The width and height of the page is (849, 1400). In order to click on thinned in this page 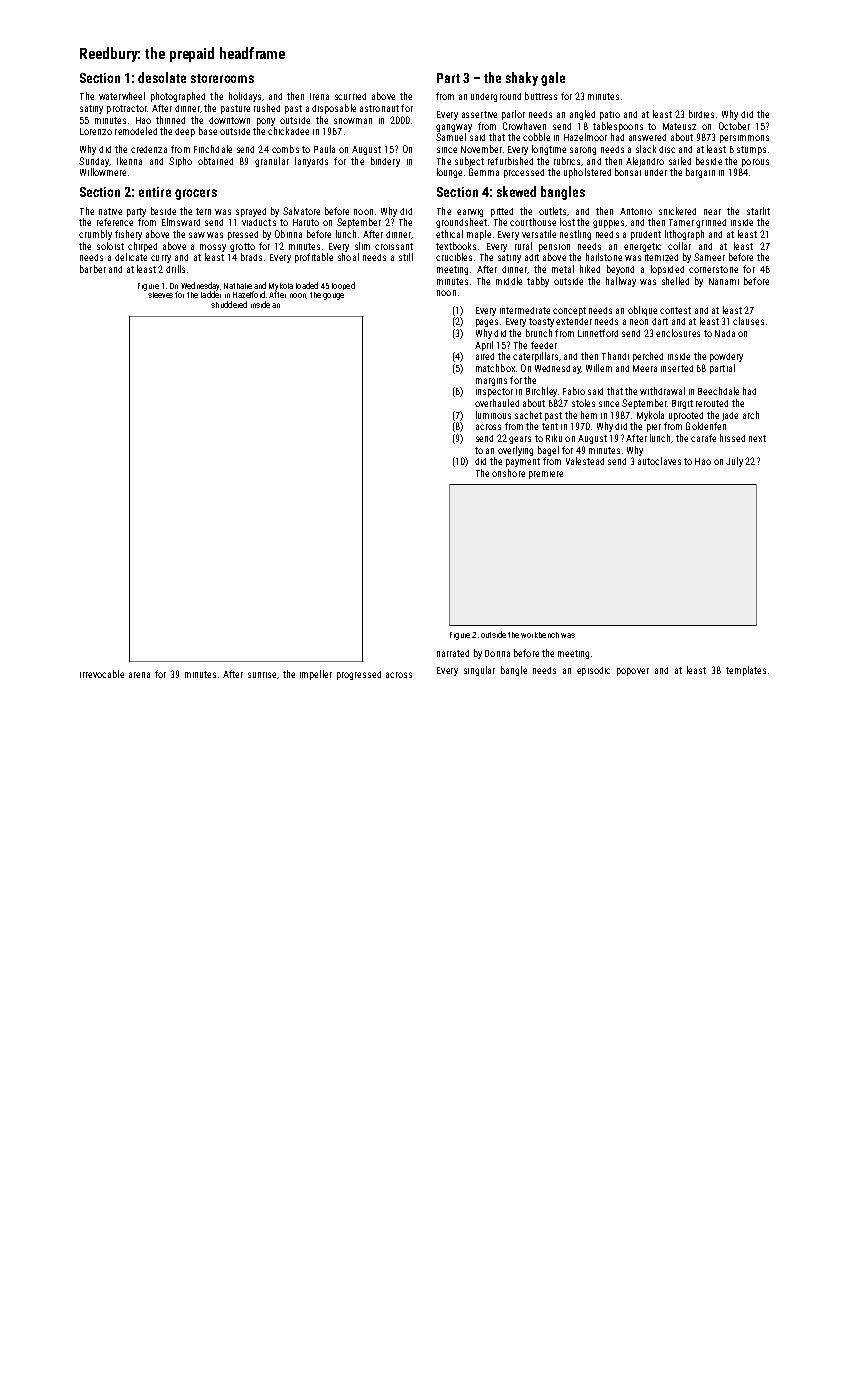, I will do `click(170, 120)`.
